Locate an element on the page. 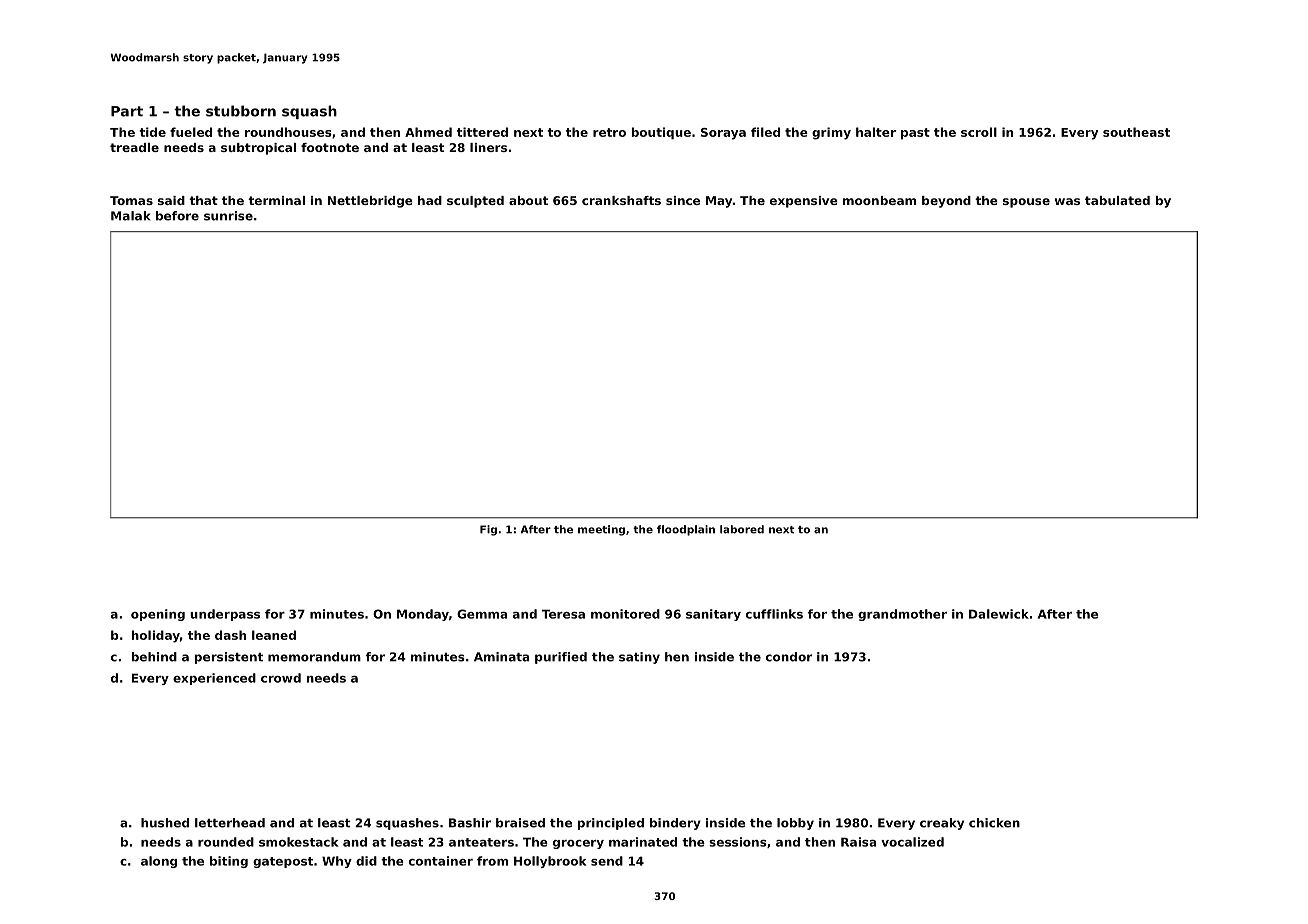  retro is located at coordinates (609, 132).
